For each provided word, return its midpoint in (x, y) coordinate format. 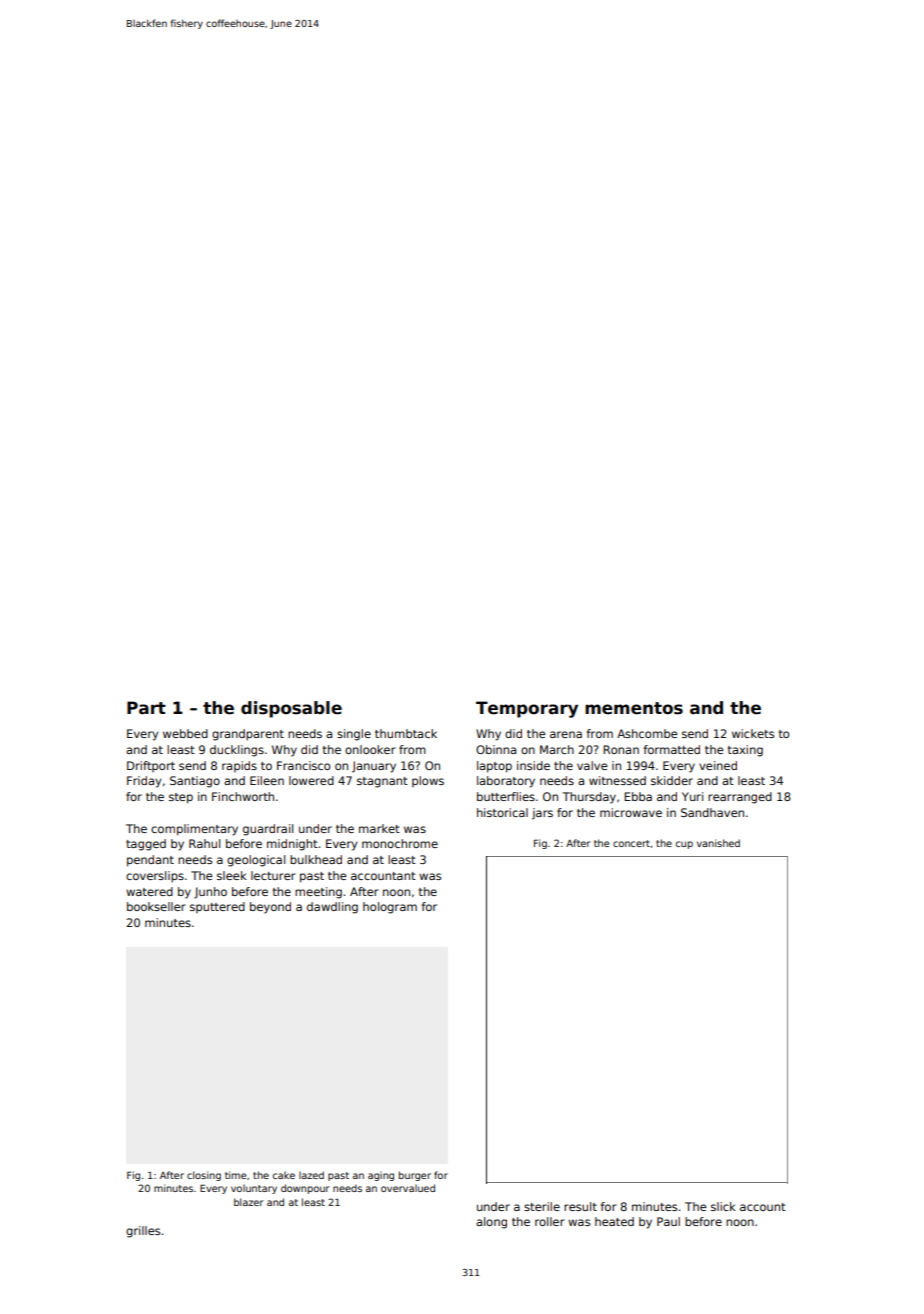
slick (723, 1206)
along (491, 1223)
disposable (291, 709)
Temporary (527, 709)
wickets (753, 733)
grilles (143, 1232)
